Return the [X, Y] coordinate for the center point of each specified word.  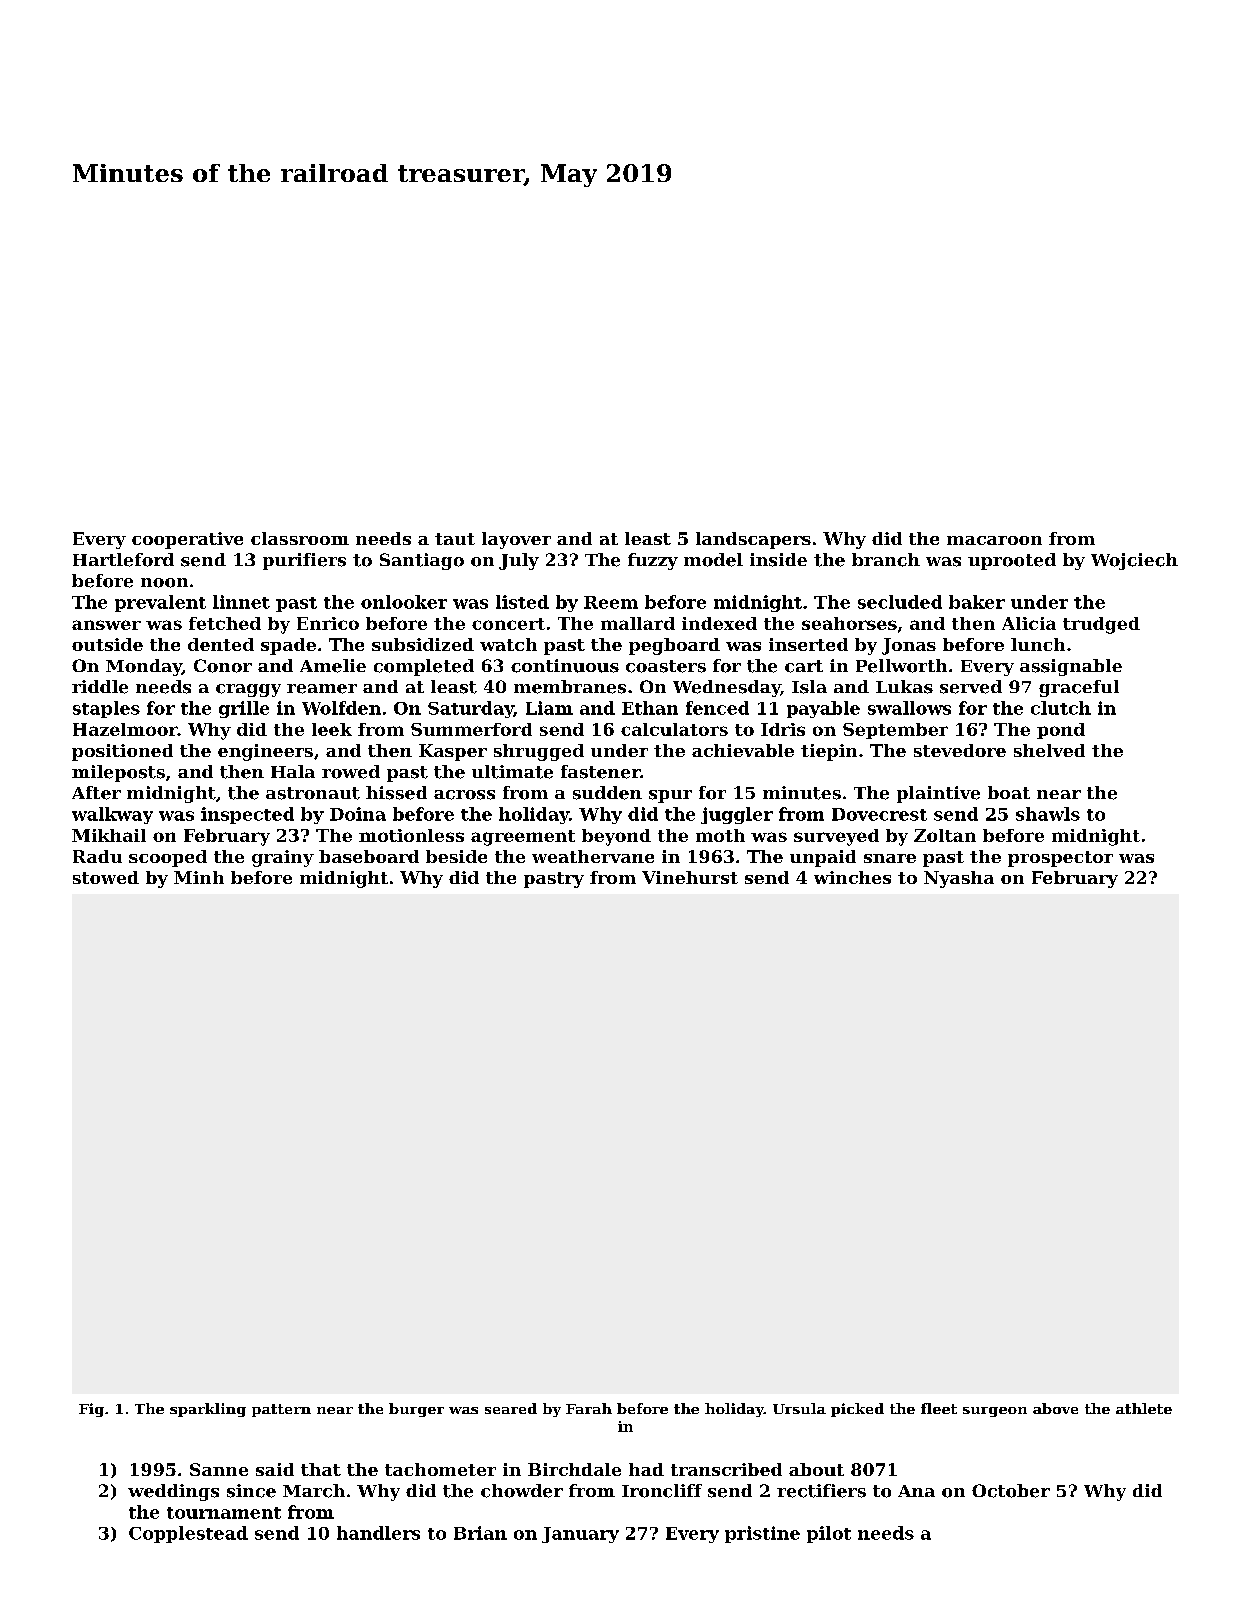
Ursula [799, 1408]
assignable [1071, 667]
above [1055, 1408]
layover [516, 540]
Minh [199, 877]
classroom [300, 538]
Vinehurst [690, 877]
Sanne [219, 1469]
